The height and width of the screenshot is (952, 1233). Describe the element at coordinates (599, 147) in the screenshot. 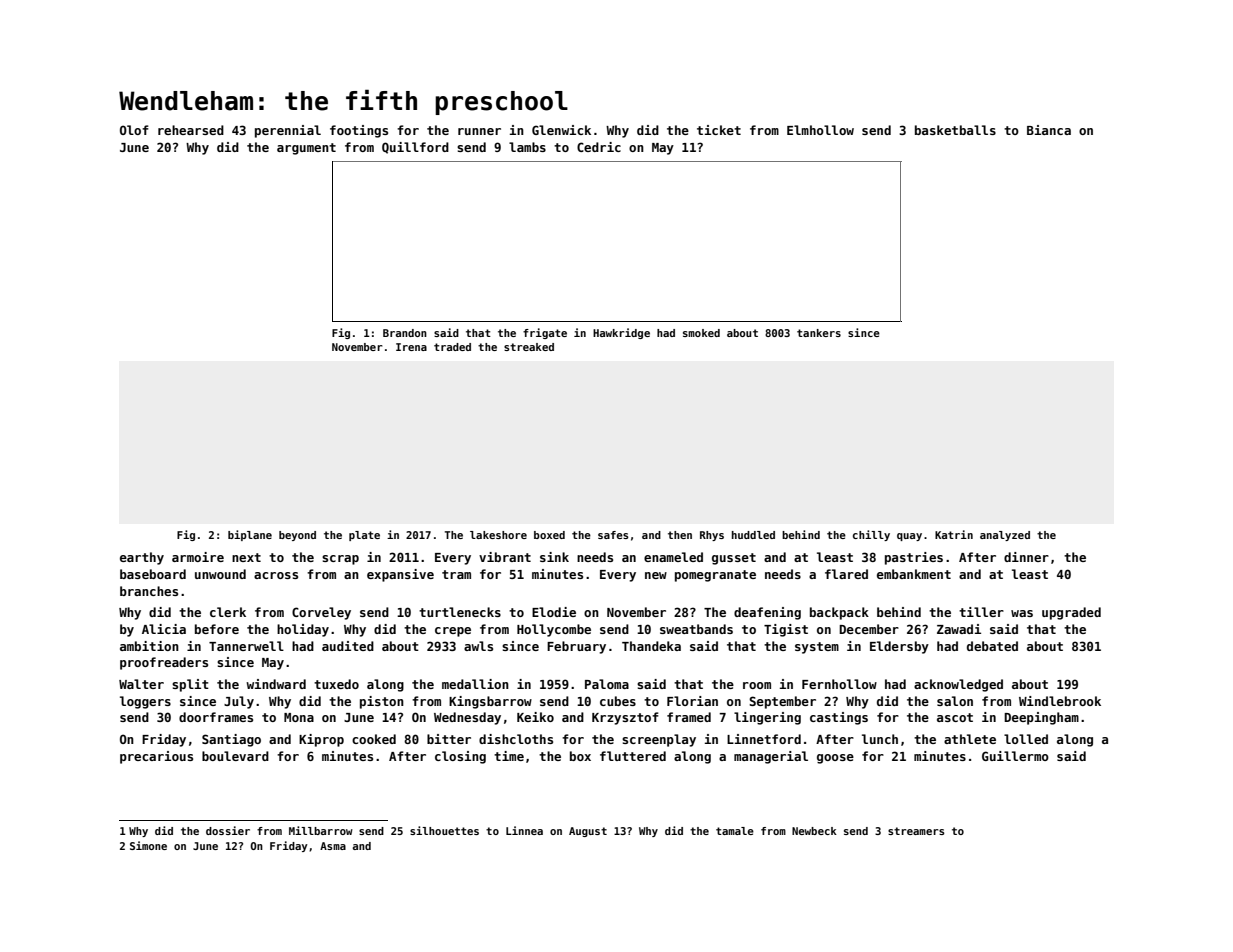

I see `Cedric` at that location.
